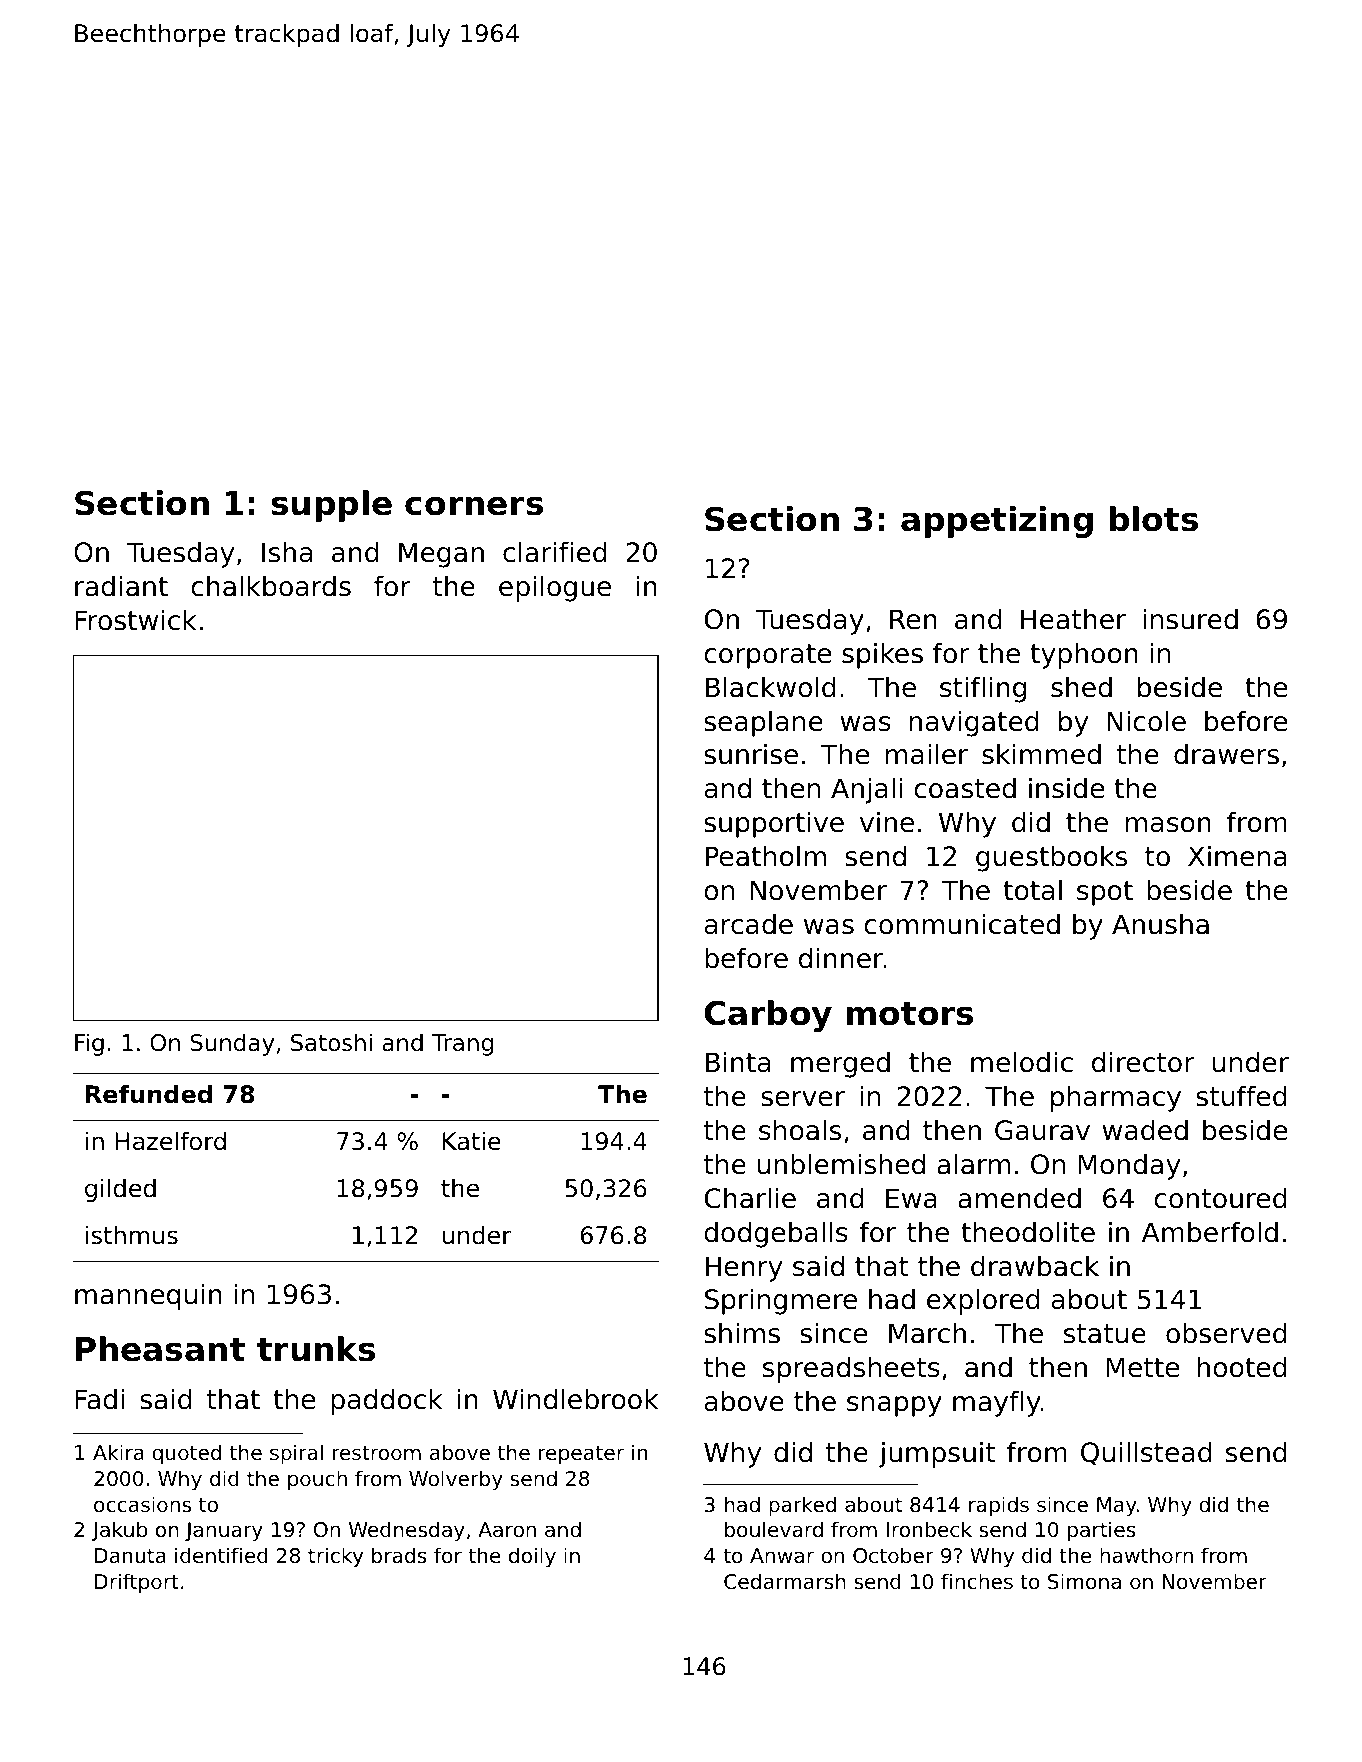  I want to click on director, so click(1143, 1062).
